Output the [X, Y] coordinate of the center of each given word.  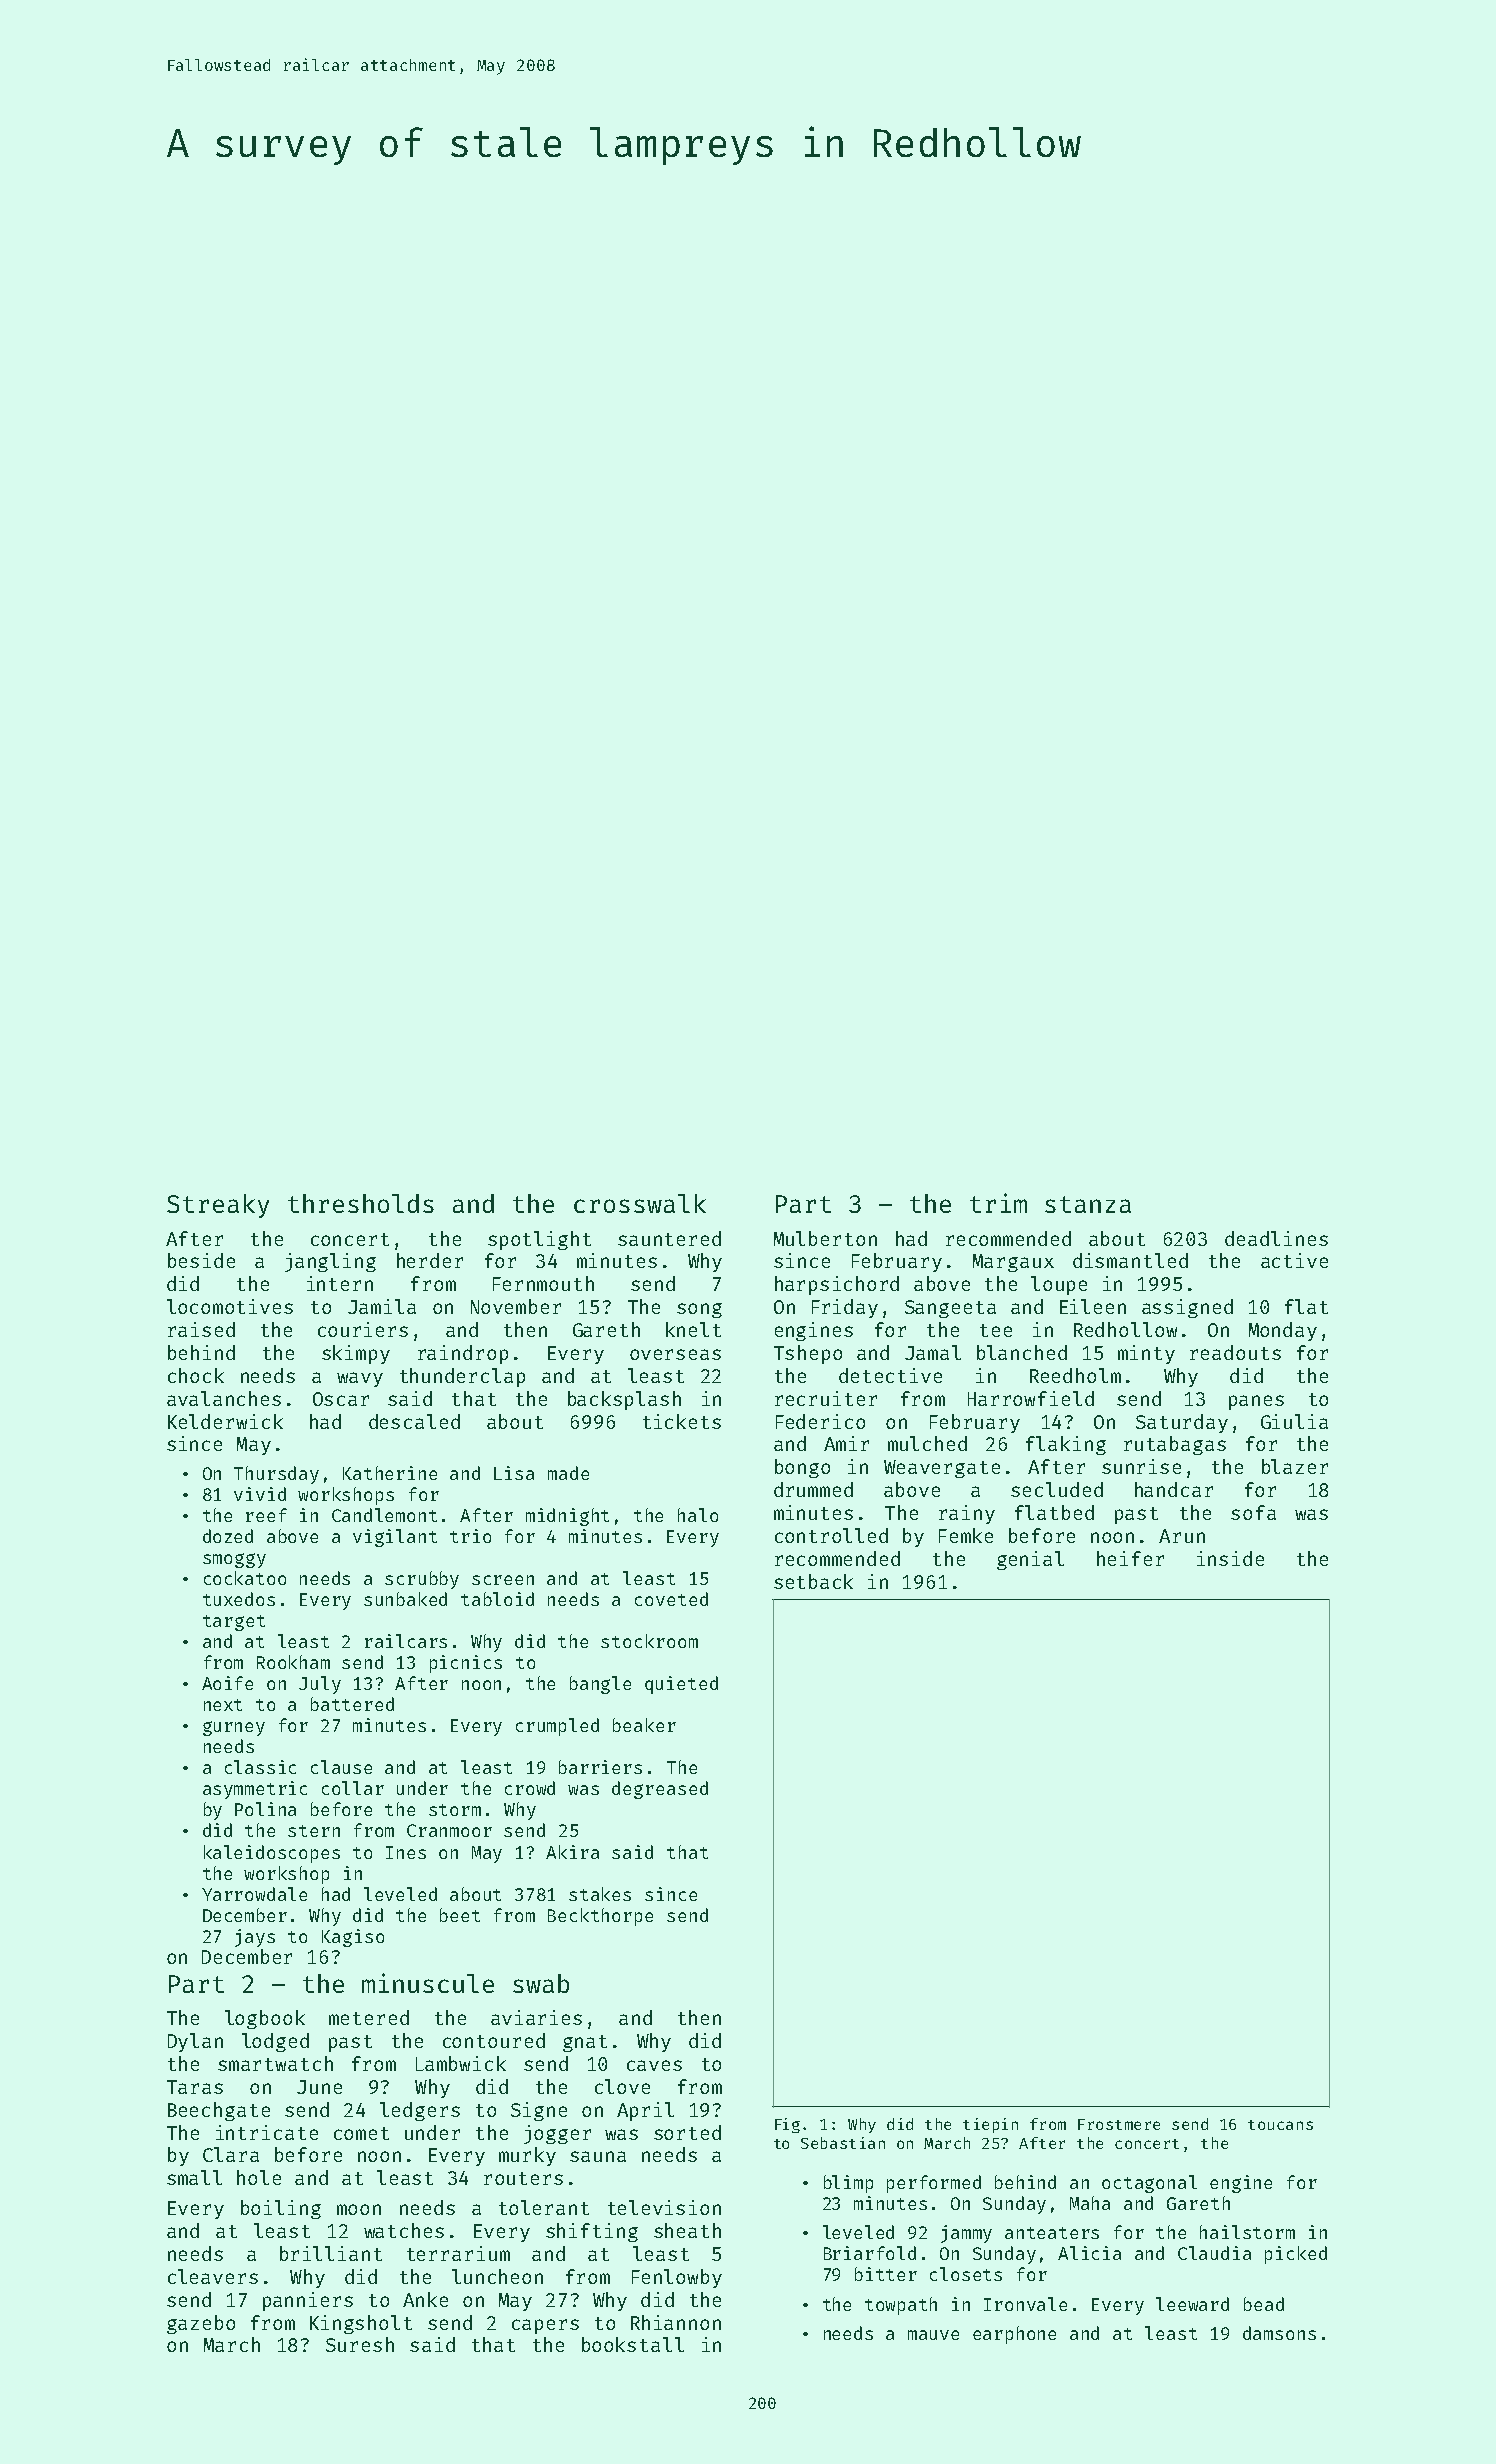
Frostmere [1119, 2124]
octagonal [1149, 2184]
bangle [600, 1685]
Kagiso [353, 1938]
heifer [1130, 1558]
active [1294, 1260]
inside [1230, 1558]
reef [266, 1515]
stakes [600, 1894]
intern [340, 1283]
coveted [671, 1599]
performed [934, 2184]
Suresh [360, 2344]
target [234, 1623]
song [699, 1310]
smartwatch [275, 2063]
